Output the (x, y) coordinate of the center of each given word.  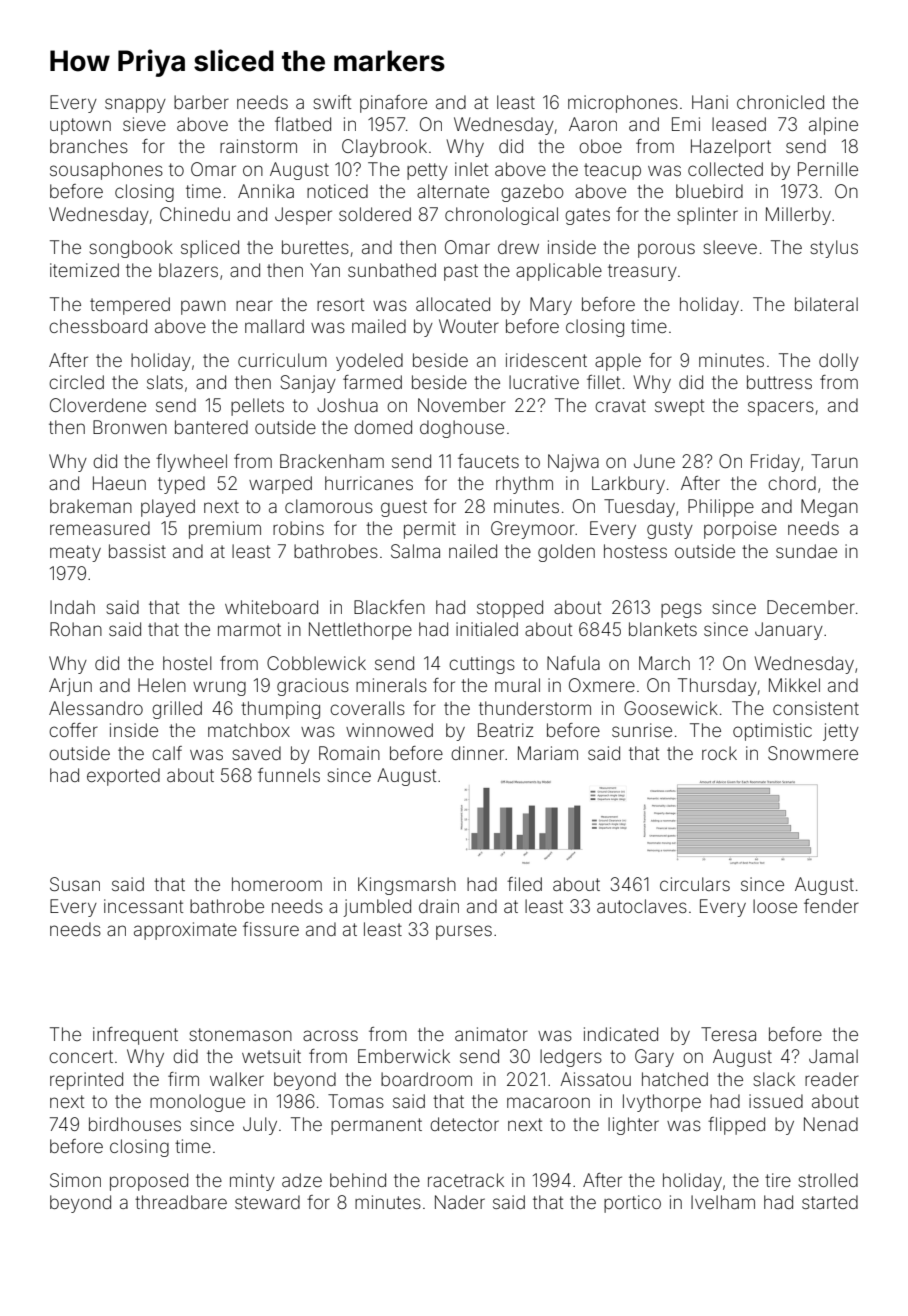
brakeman (91, 506)
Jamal (833, 1056)
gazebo (532, 193)
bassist (137, 551)
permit (430, 530)
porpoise (740, 530)
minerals (391, 685)
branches (89, 146)
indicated (621, 1034)
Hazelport (731, 148)
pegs (681, 610)
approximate (185, 931)
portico (632, 1204)
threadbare (181, 1202)
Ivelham (723, 1202)
